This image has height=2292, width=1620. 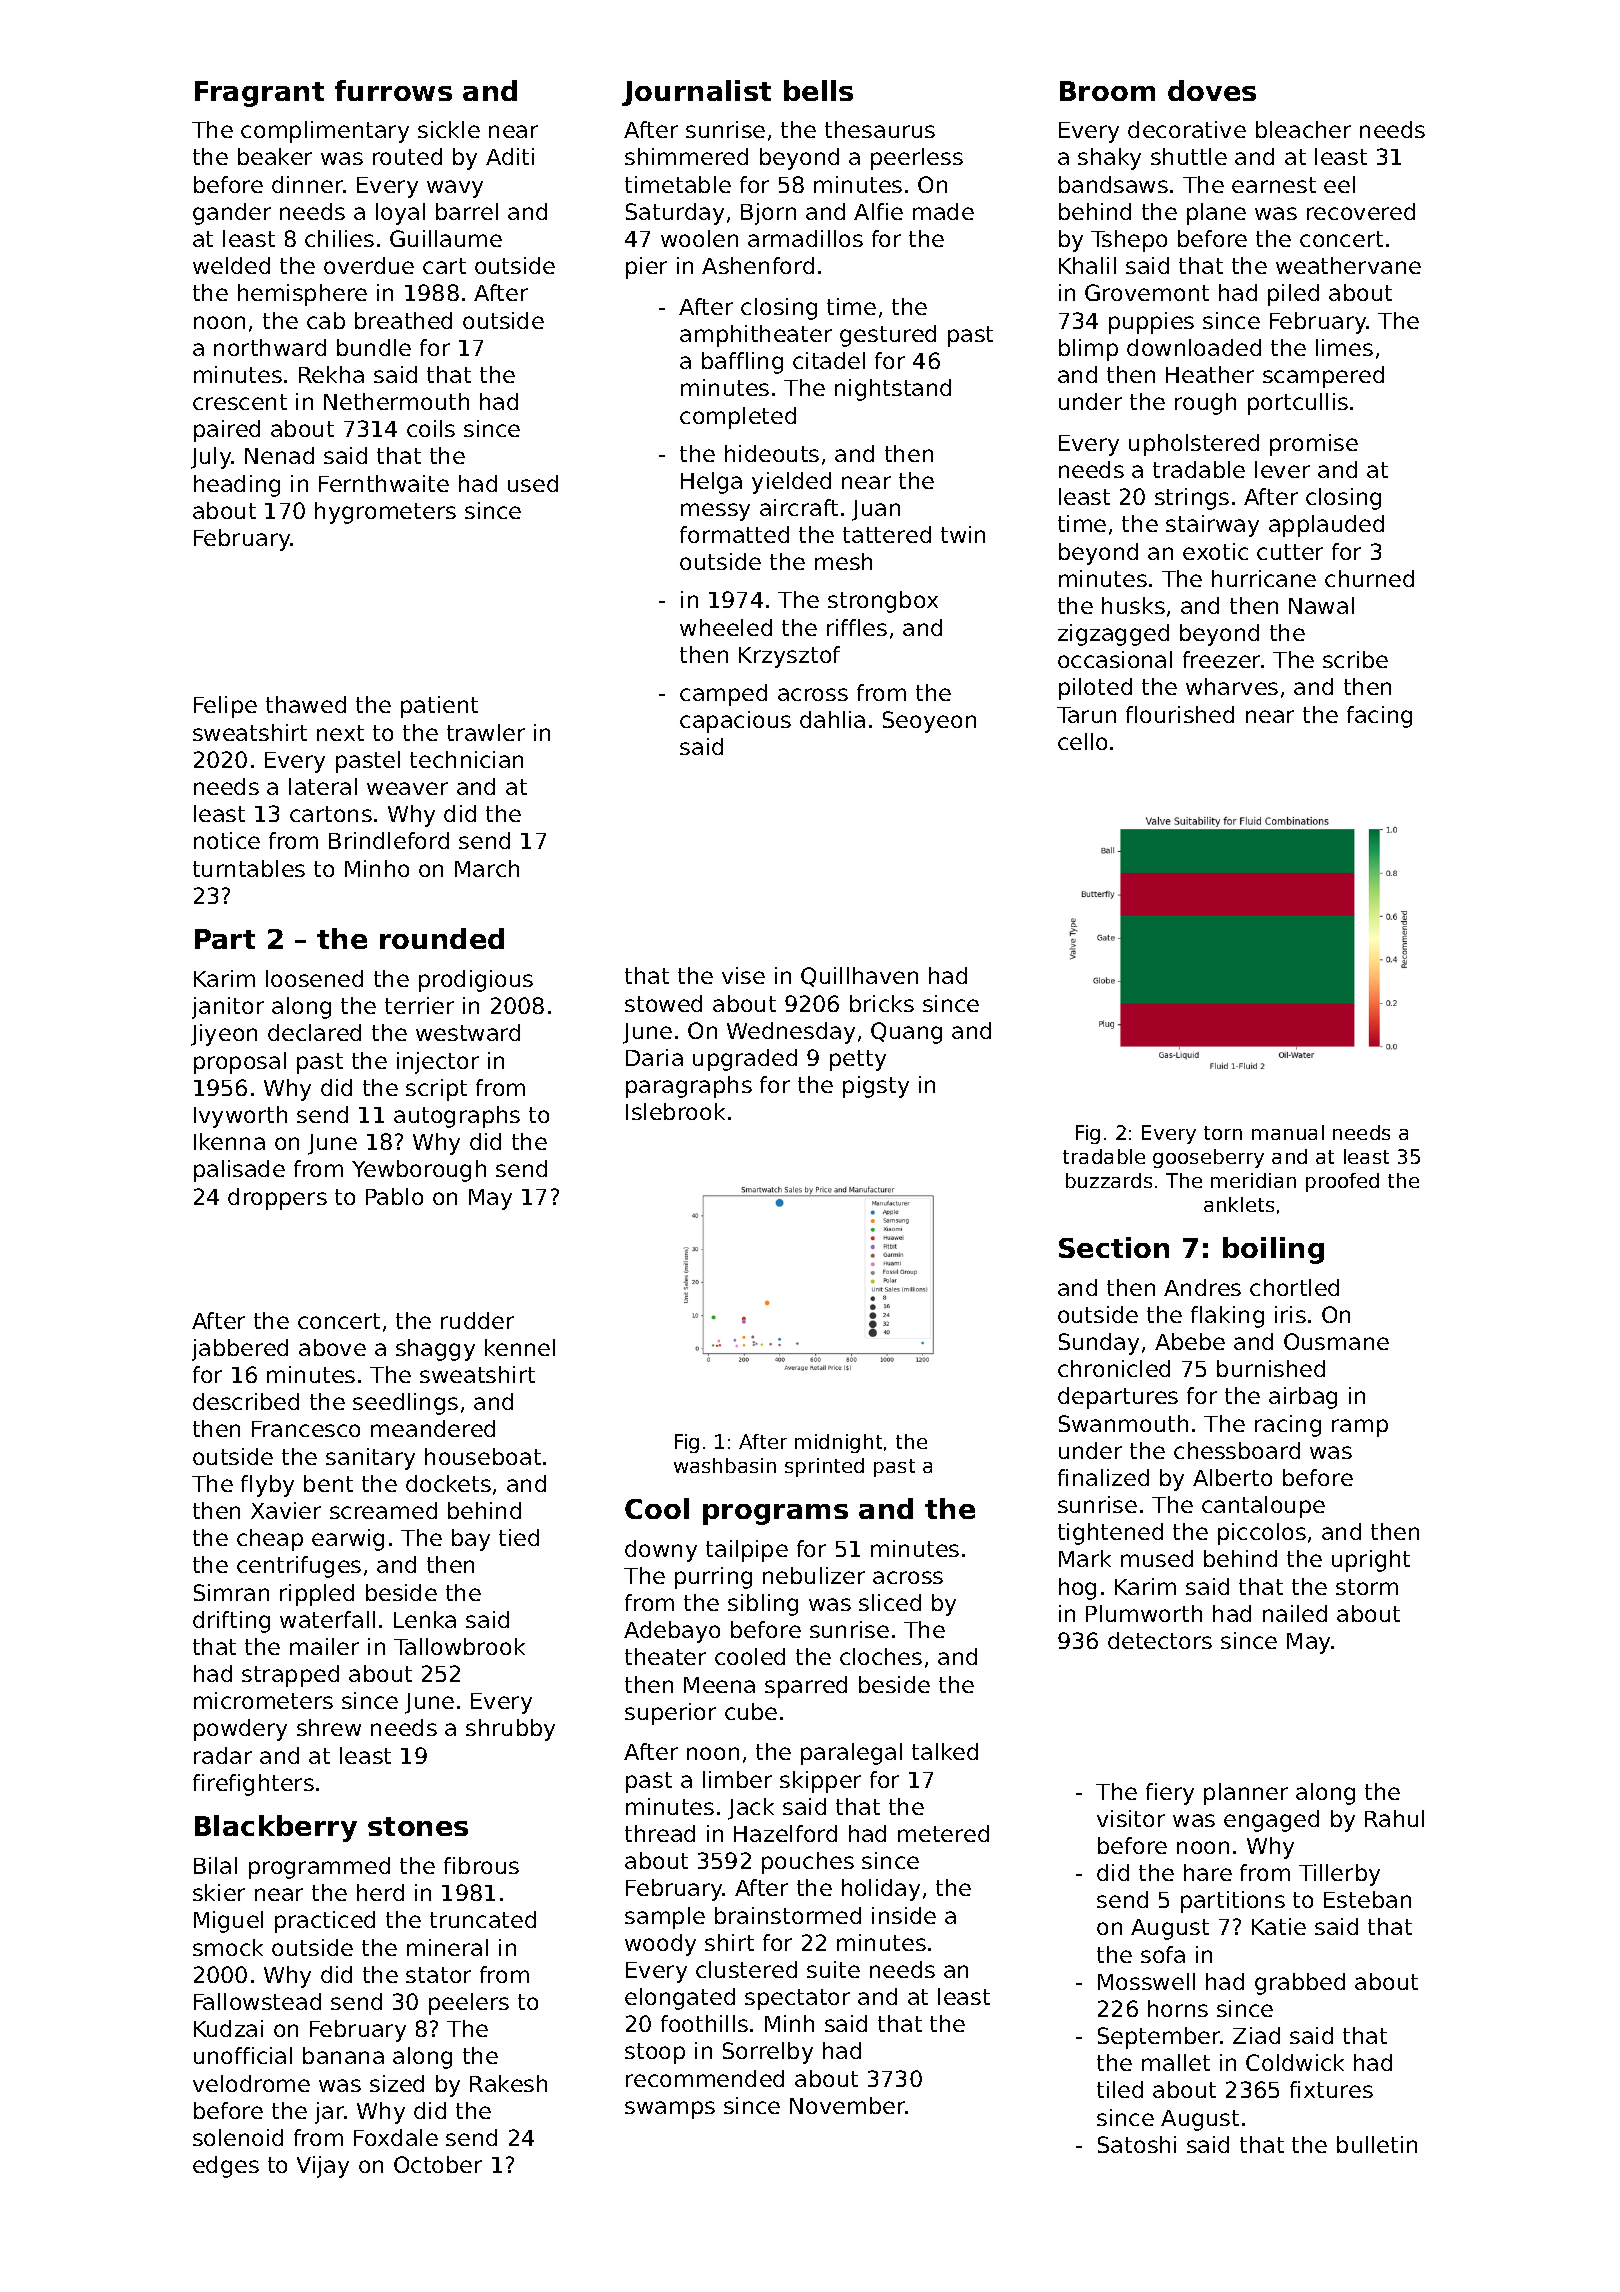 I want to click on Pablo, so click(x=394, y=1196).
